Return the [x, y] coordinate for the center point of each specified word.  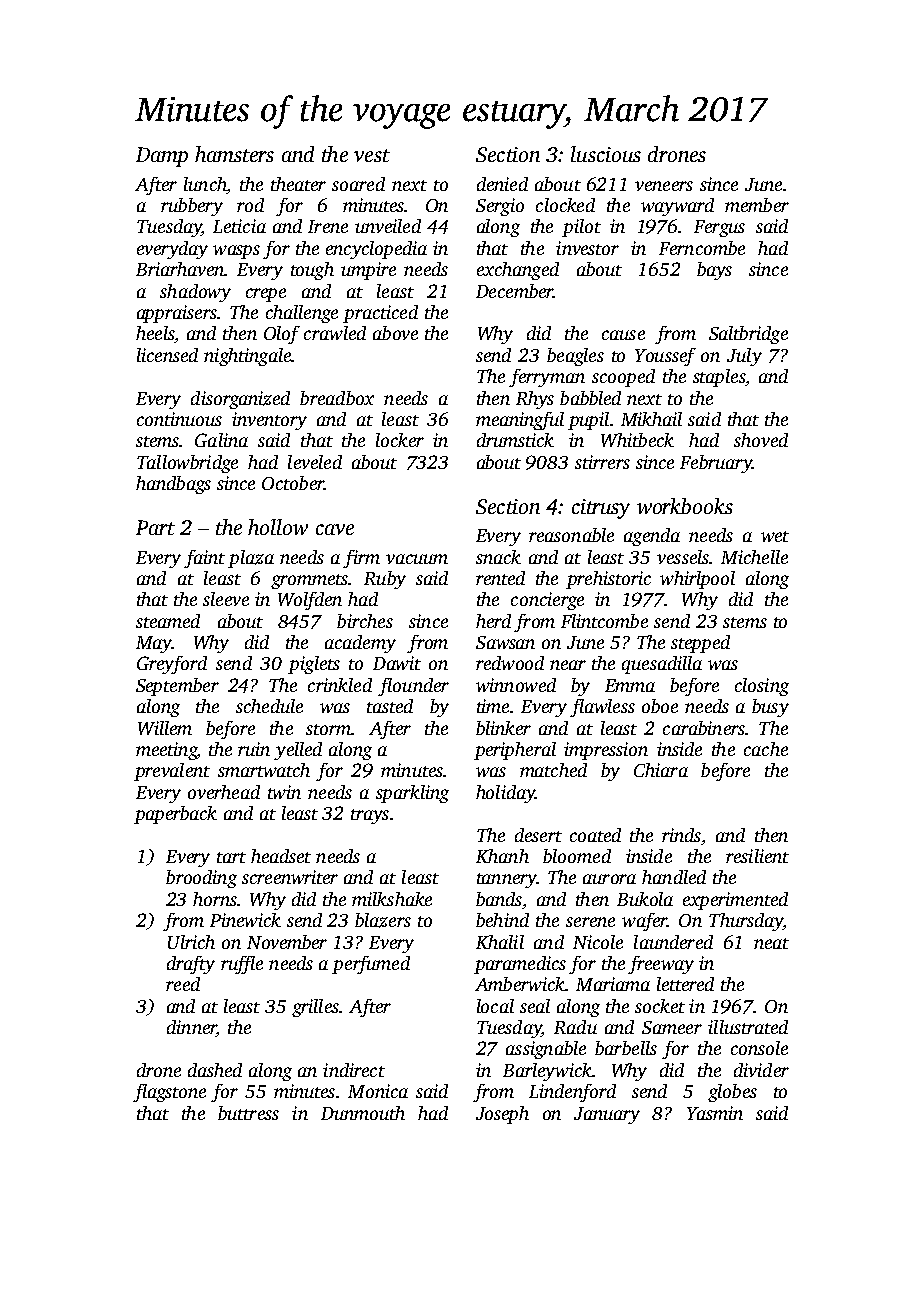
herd [493, 621]
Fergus [719, 228]
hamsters [234, 154]
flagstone [169, 1093]
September [177, 687]
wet [775, 536]
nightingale [247, 357]
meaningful [520, 421]
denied [502, 184]
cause [623, 335]
